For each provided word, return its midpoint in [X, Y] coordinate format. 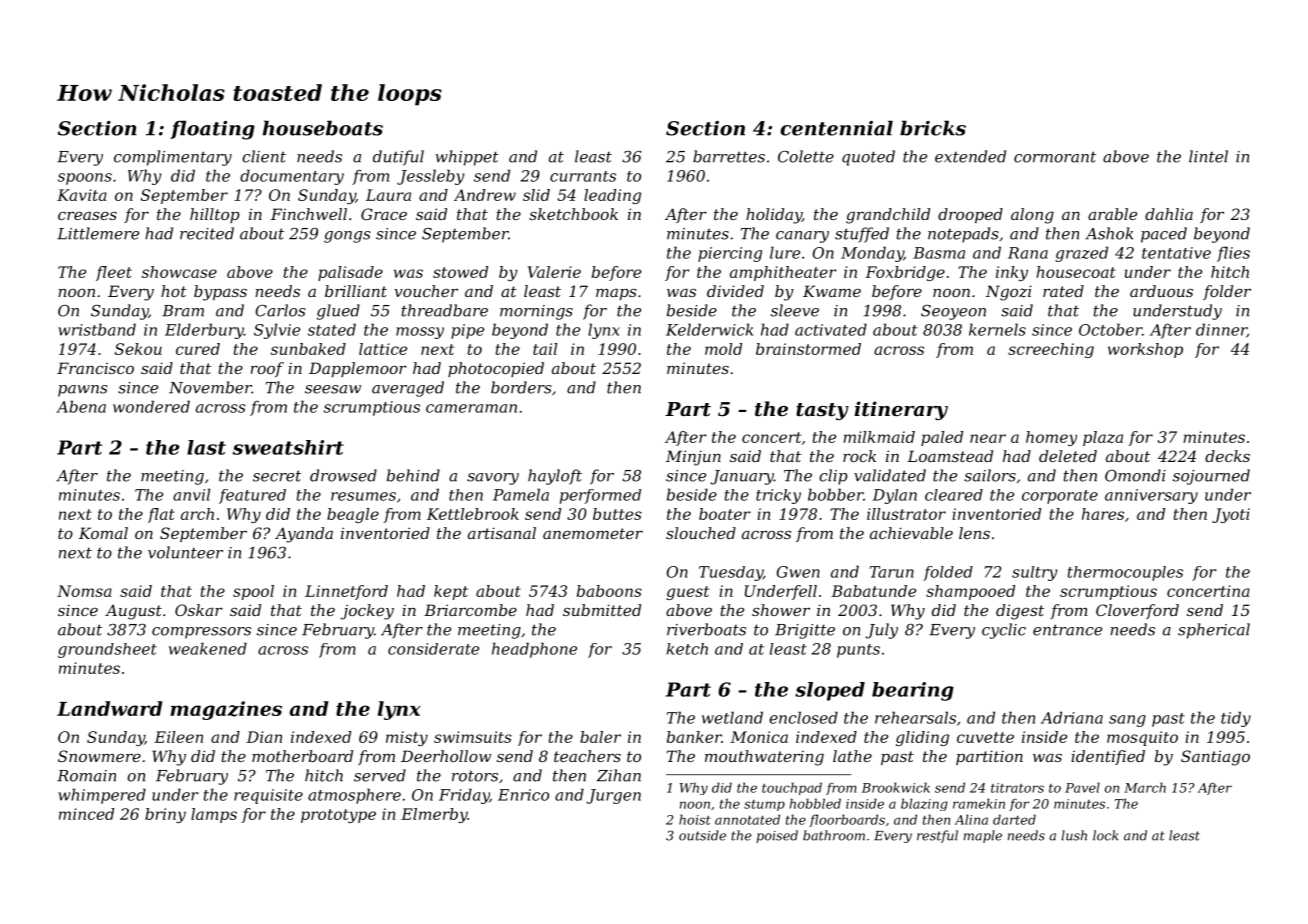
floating [212, 130]
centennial [836, 128]
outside [702, 835]
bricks [933, 128]
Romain [86, 776]
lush [1074, 835]
